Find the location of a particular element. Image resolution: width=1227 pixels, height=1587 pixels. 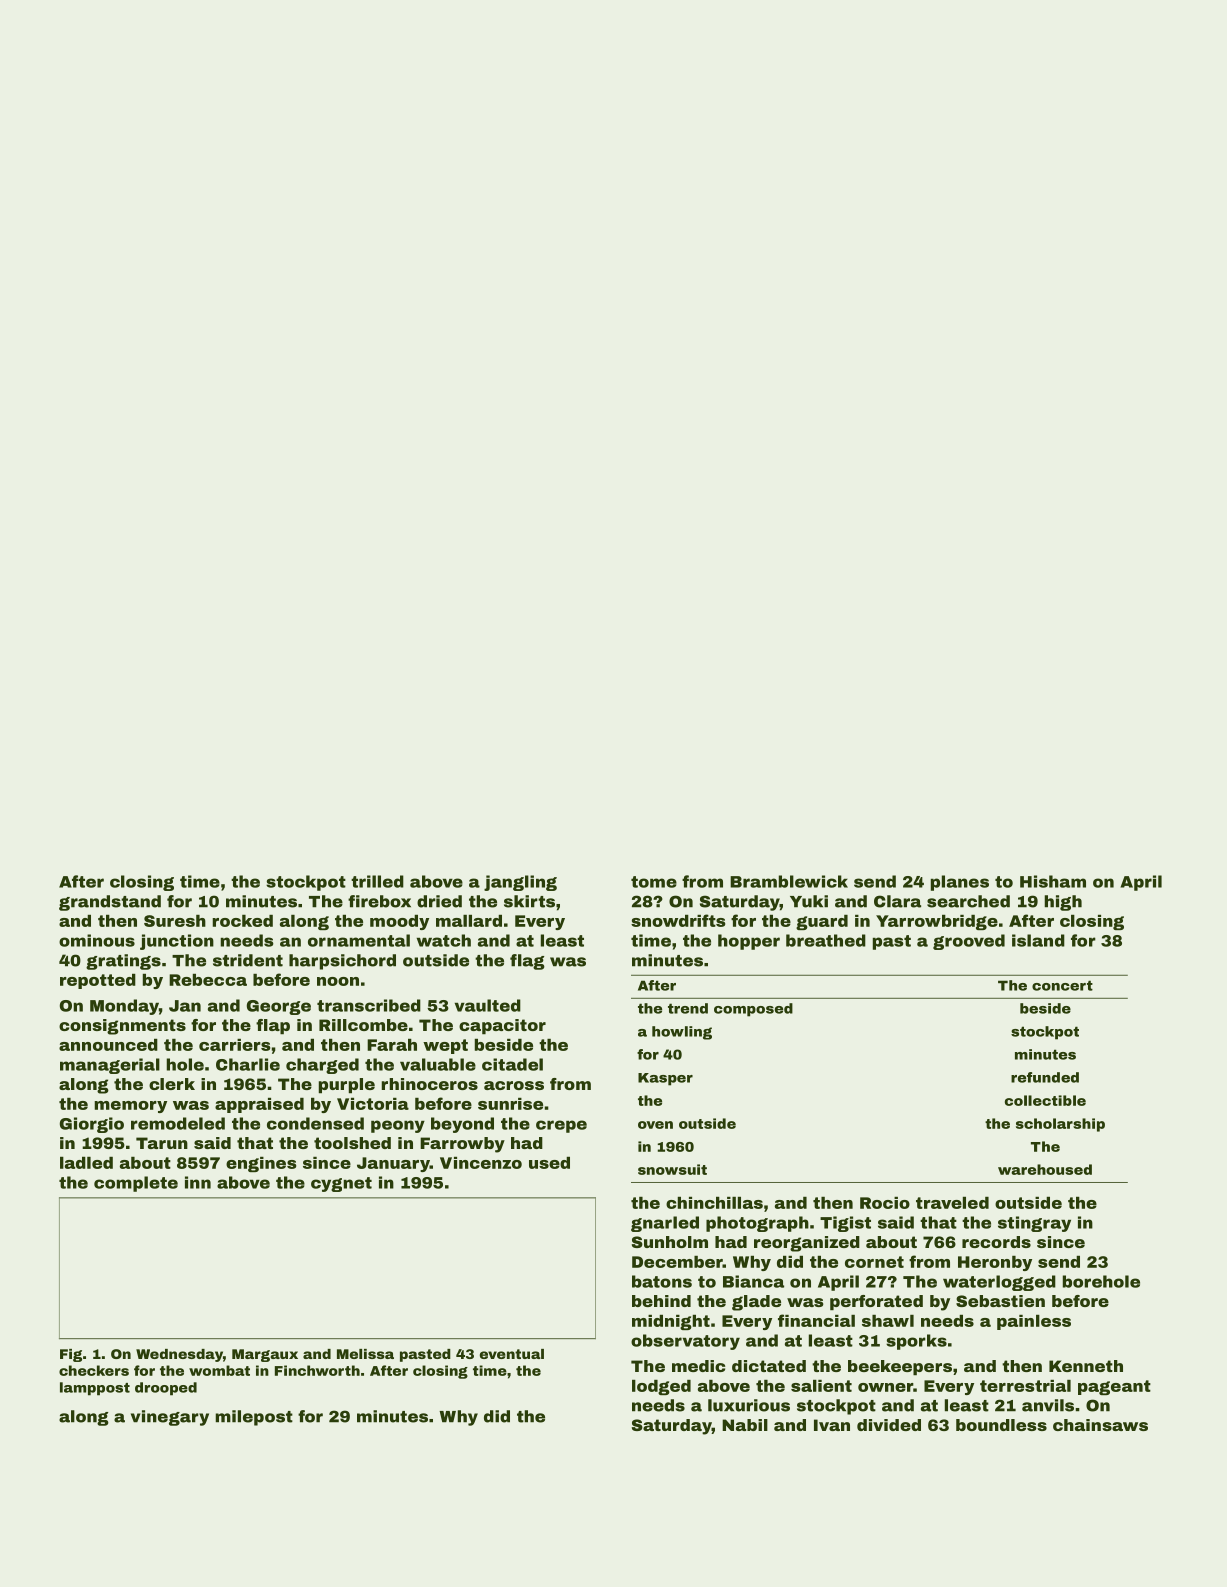

lodged is located at coordinates (661, 1387).
